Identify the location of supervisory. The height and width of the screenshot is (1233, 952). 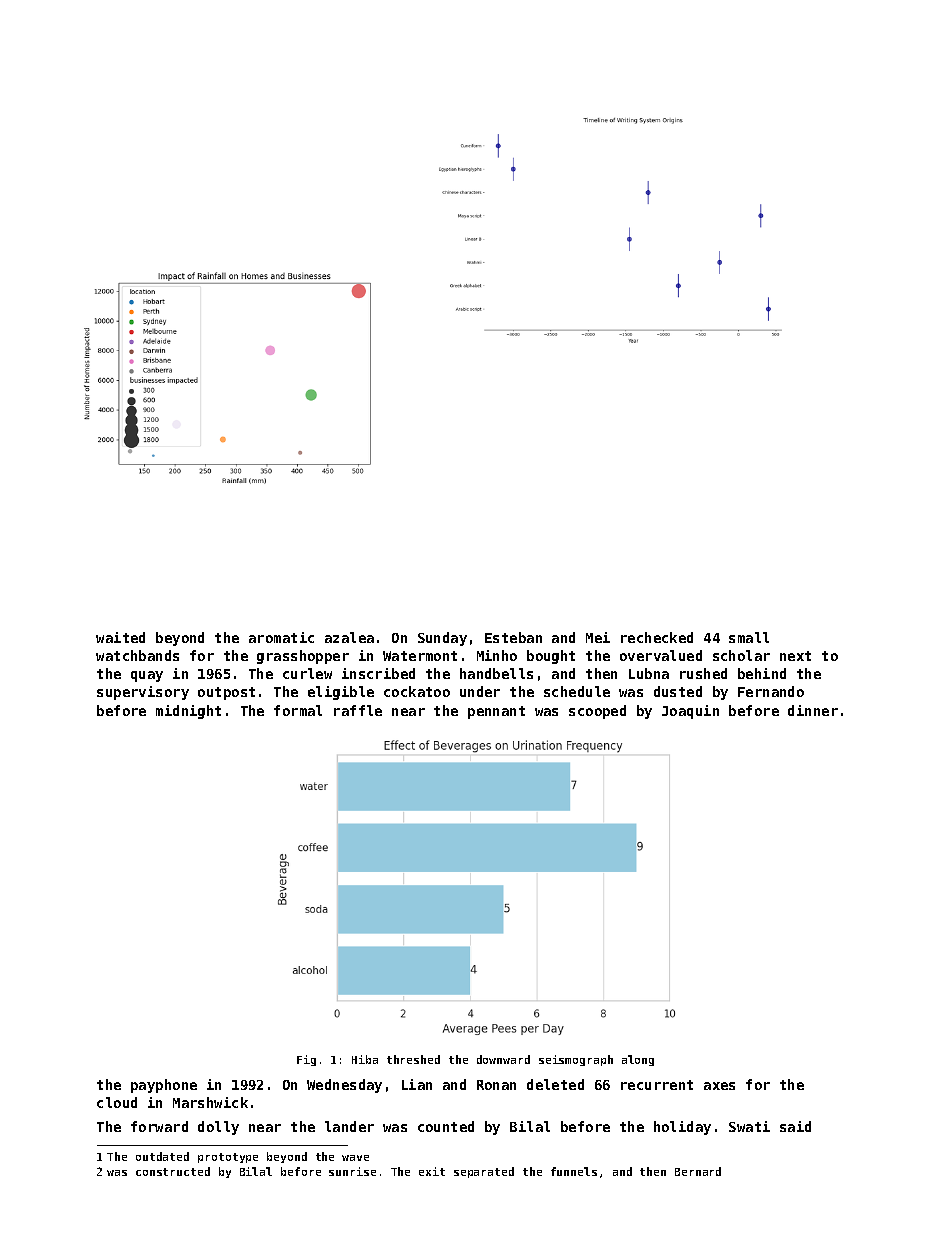
(143, 693).
